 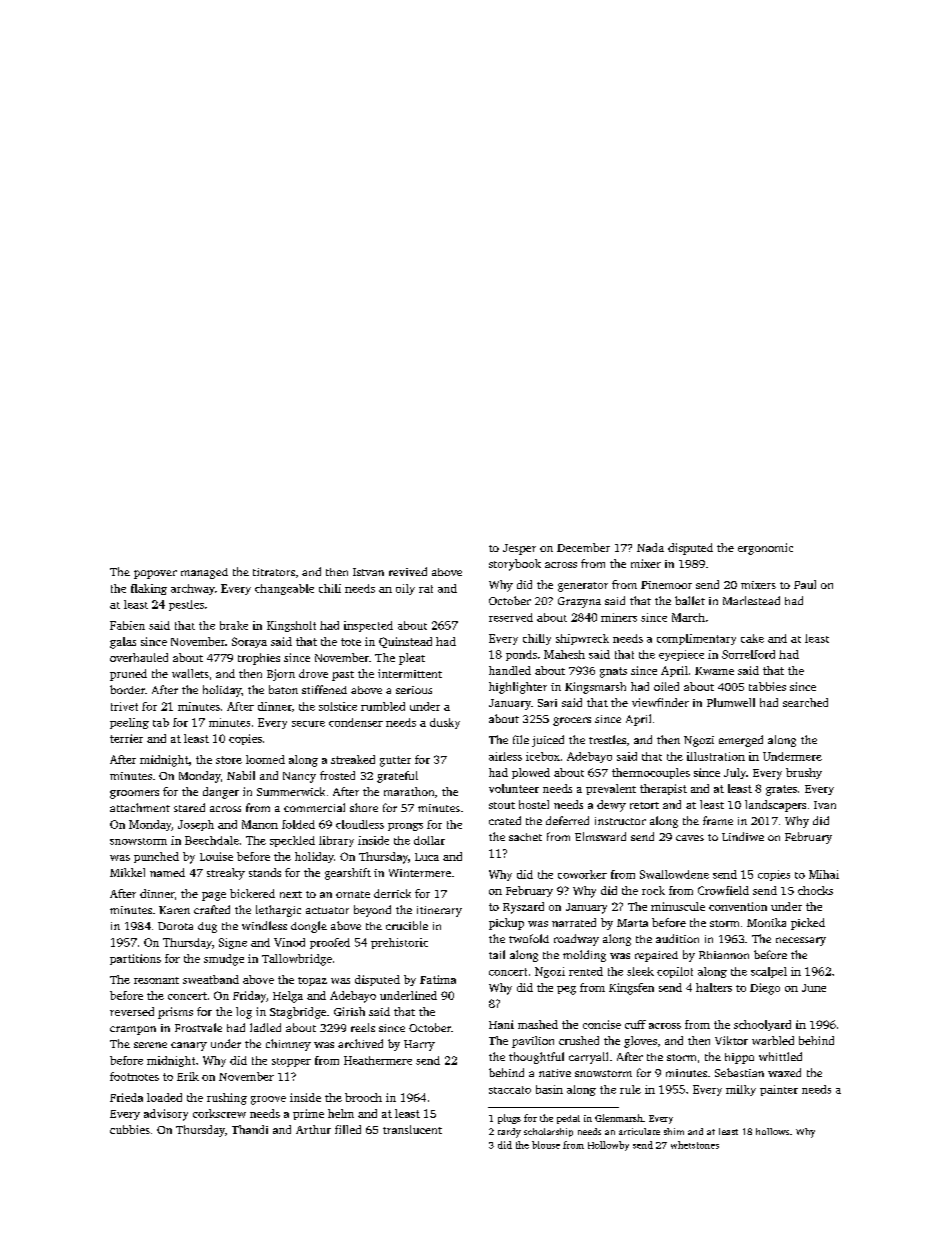 What do you see at coordinates (250, 1129) in the page?
I see `Thandi` at bounding box center [250, 1129].
